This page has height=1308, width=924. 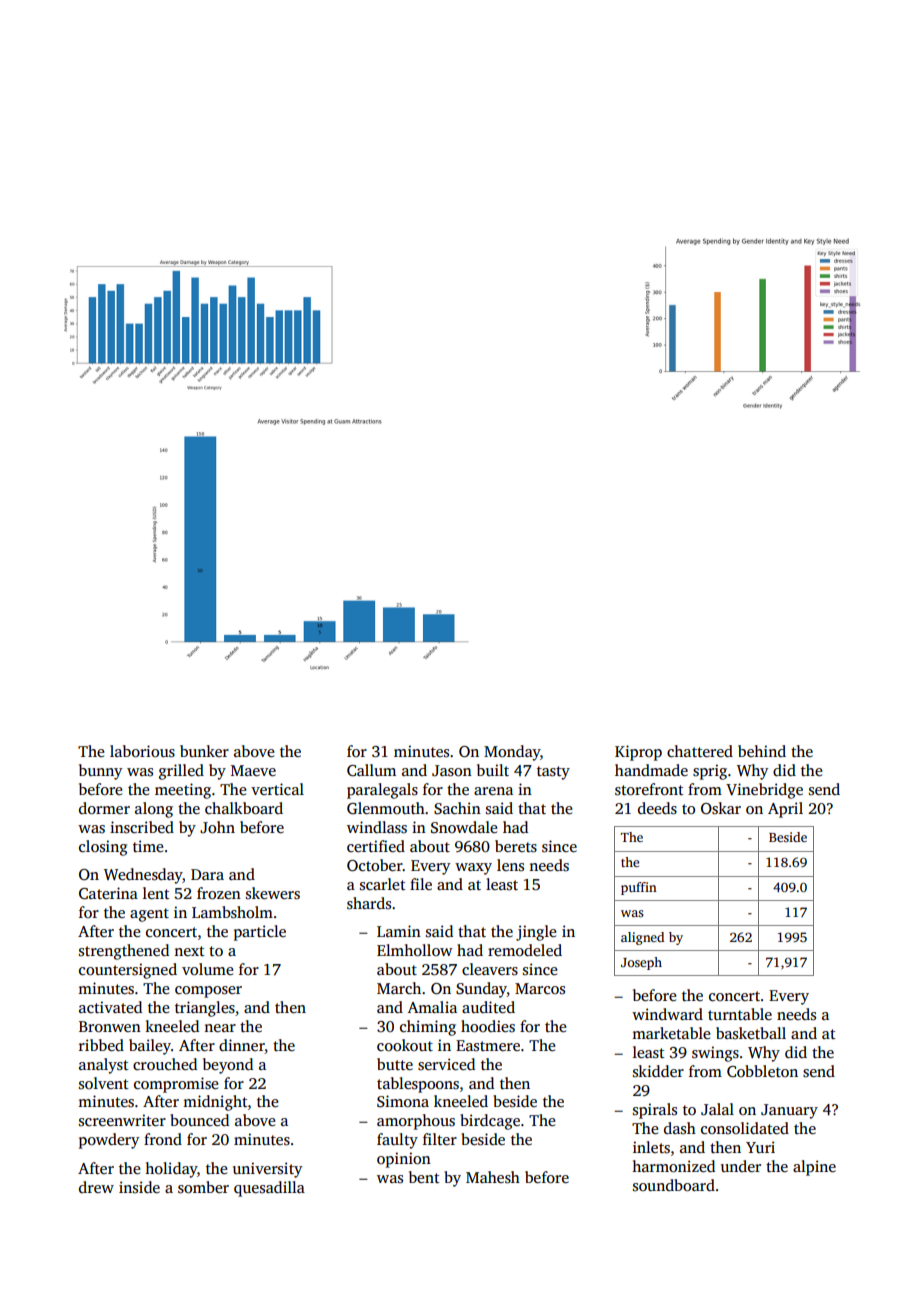 What do you see at coordinates (103, 1066) in the page?
I see `analyst` at bounding box center [103, 1066].
